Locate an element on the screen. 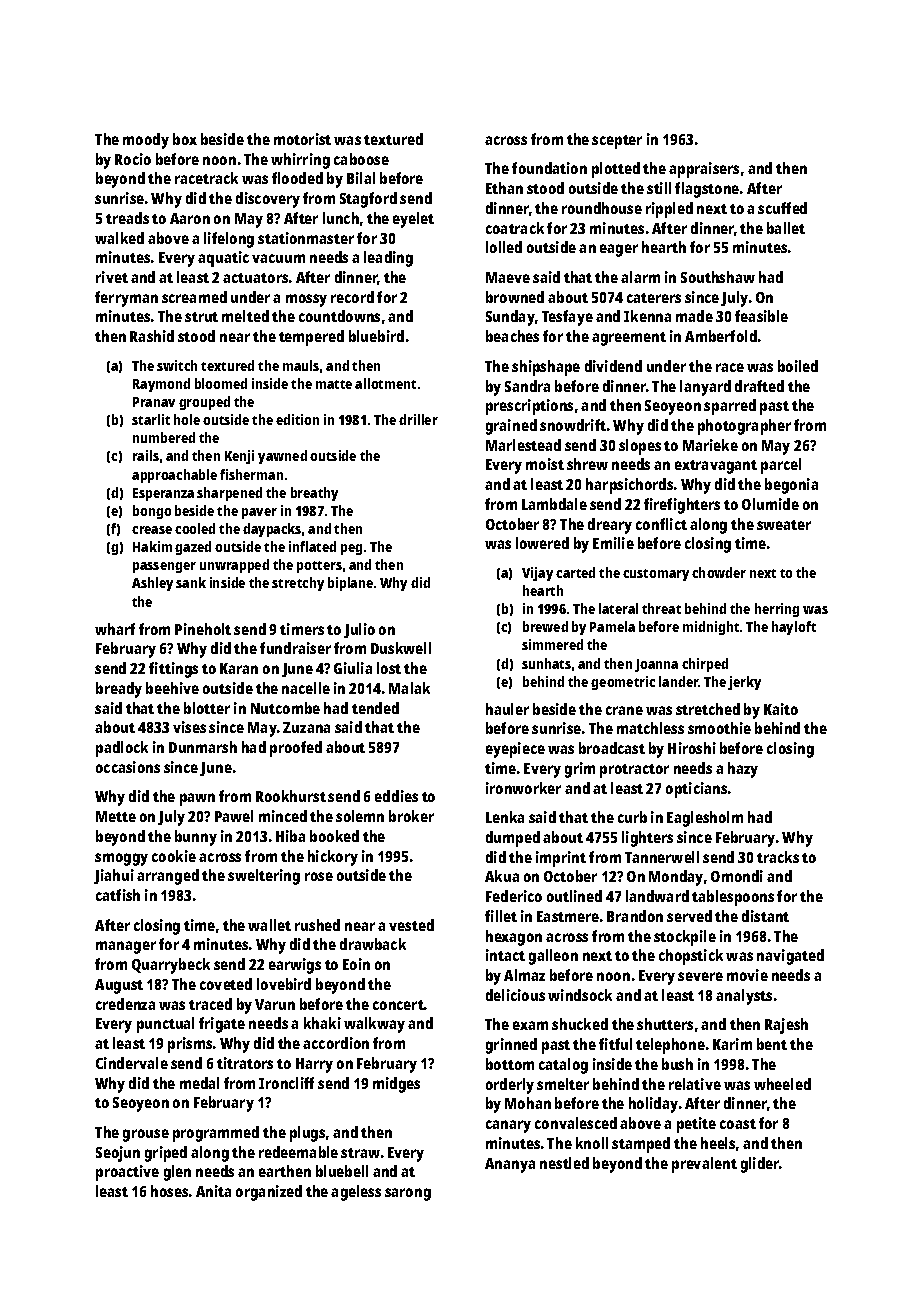 Image resolution: width=924 pixels, height=1314 pixels. Marieke is located at coordinates (710, 445).
